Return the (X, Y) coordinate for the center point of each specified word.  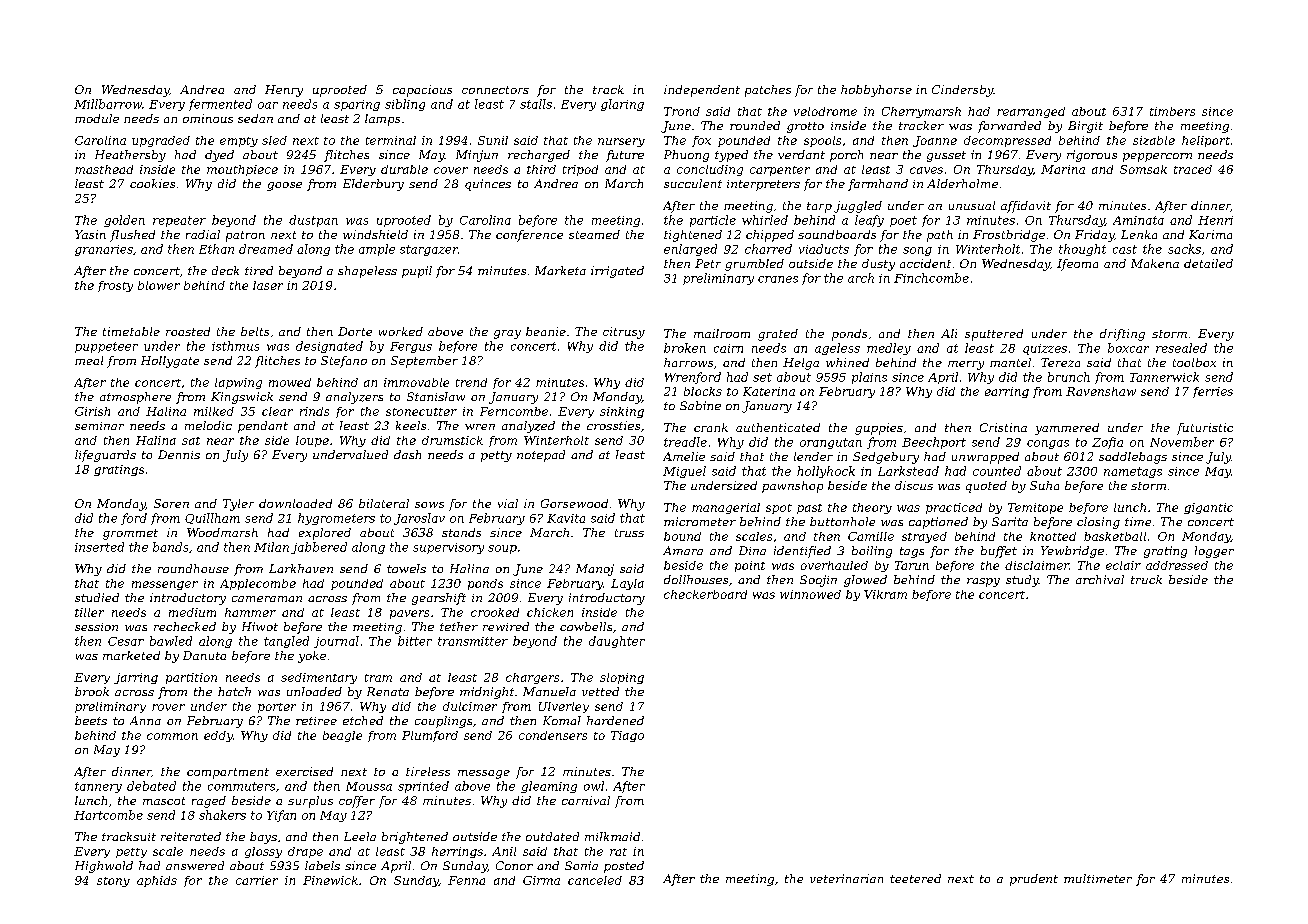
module (97, 118)
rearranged (1031, 112)
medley (889, 349)
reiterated (191, 836)
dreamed (266, 249)
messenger (165, 585)
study (1022, 581)
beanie (546, 331)
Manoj (595, 570)
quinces (488, 185)
